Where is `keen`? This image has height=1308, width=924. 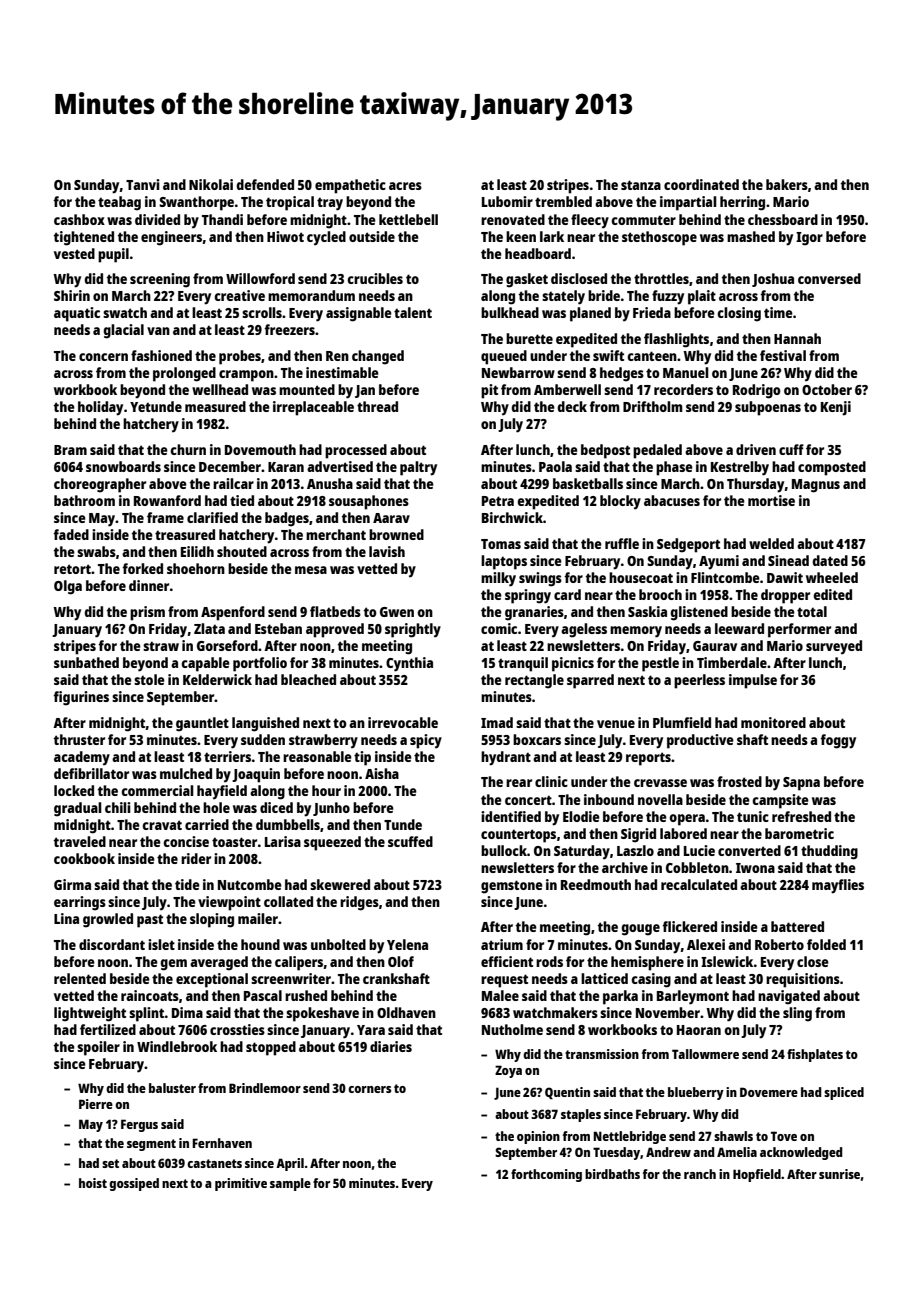 keen is located at coordinates (521, 236).
